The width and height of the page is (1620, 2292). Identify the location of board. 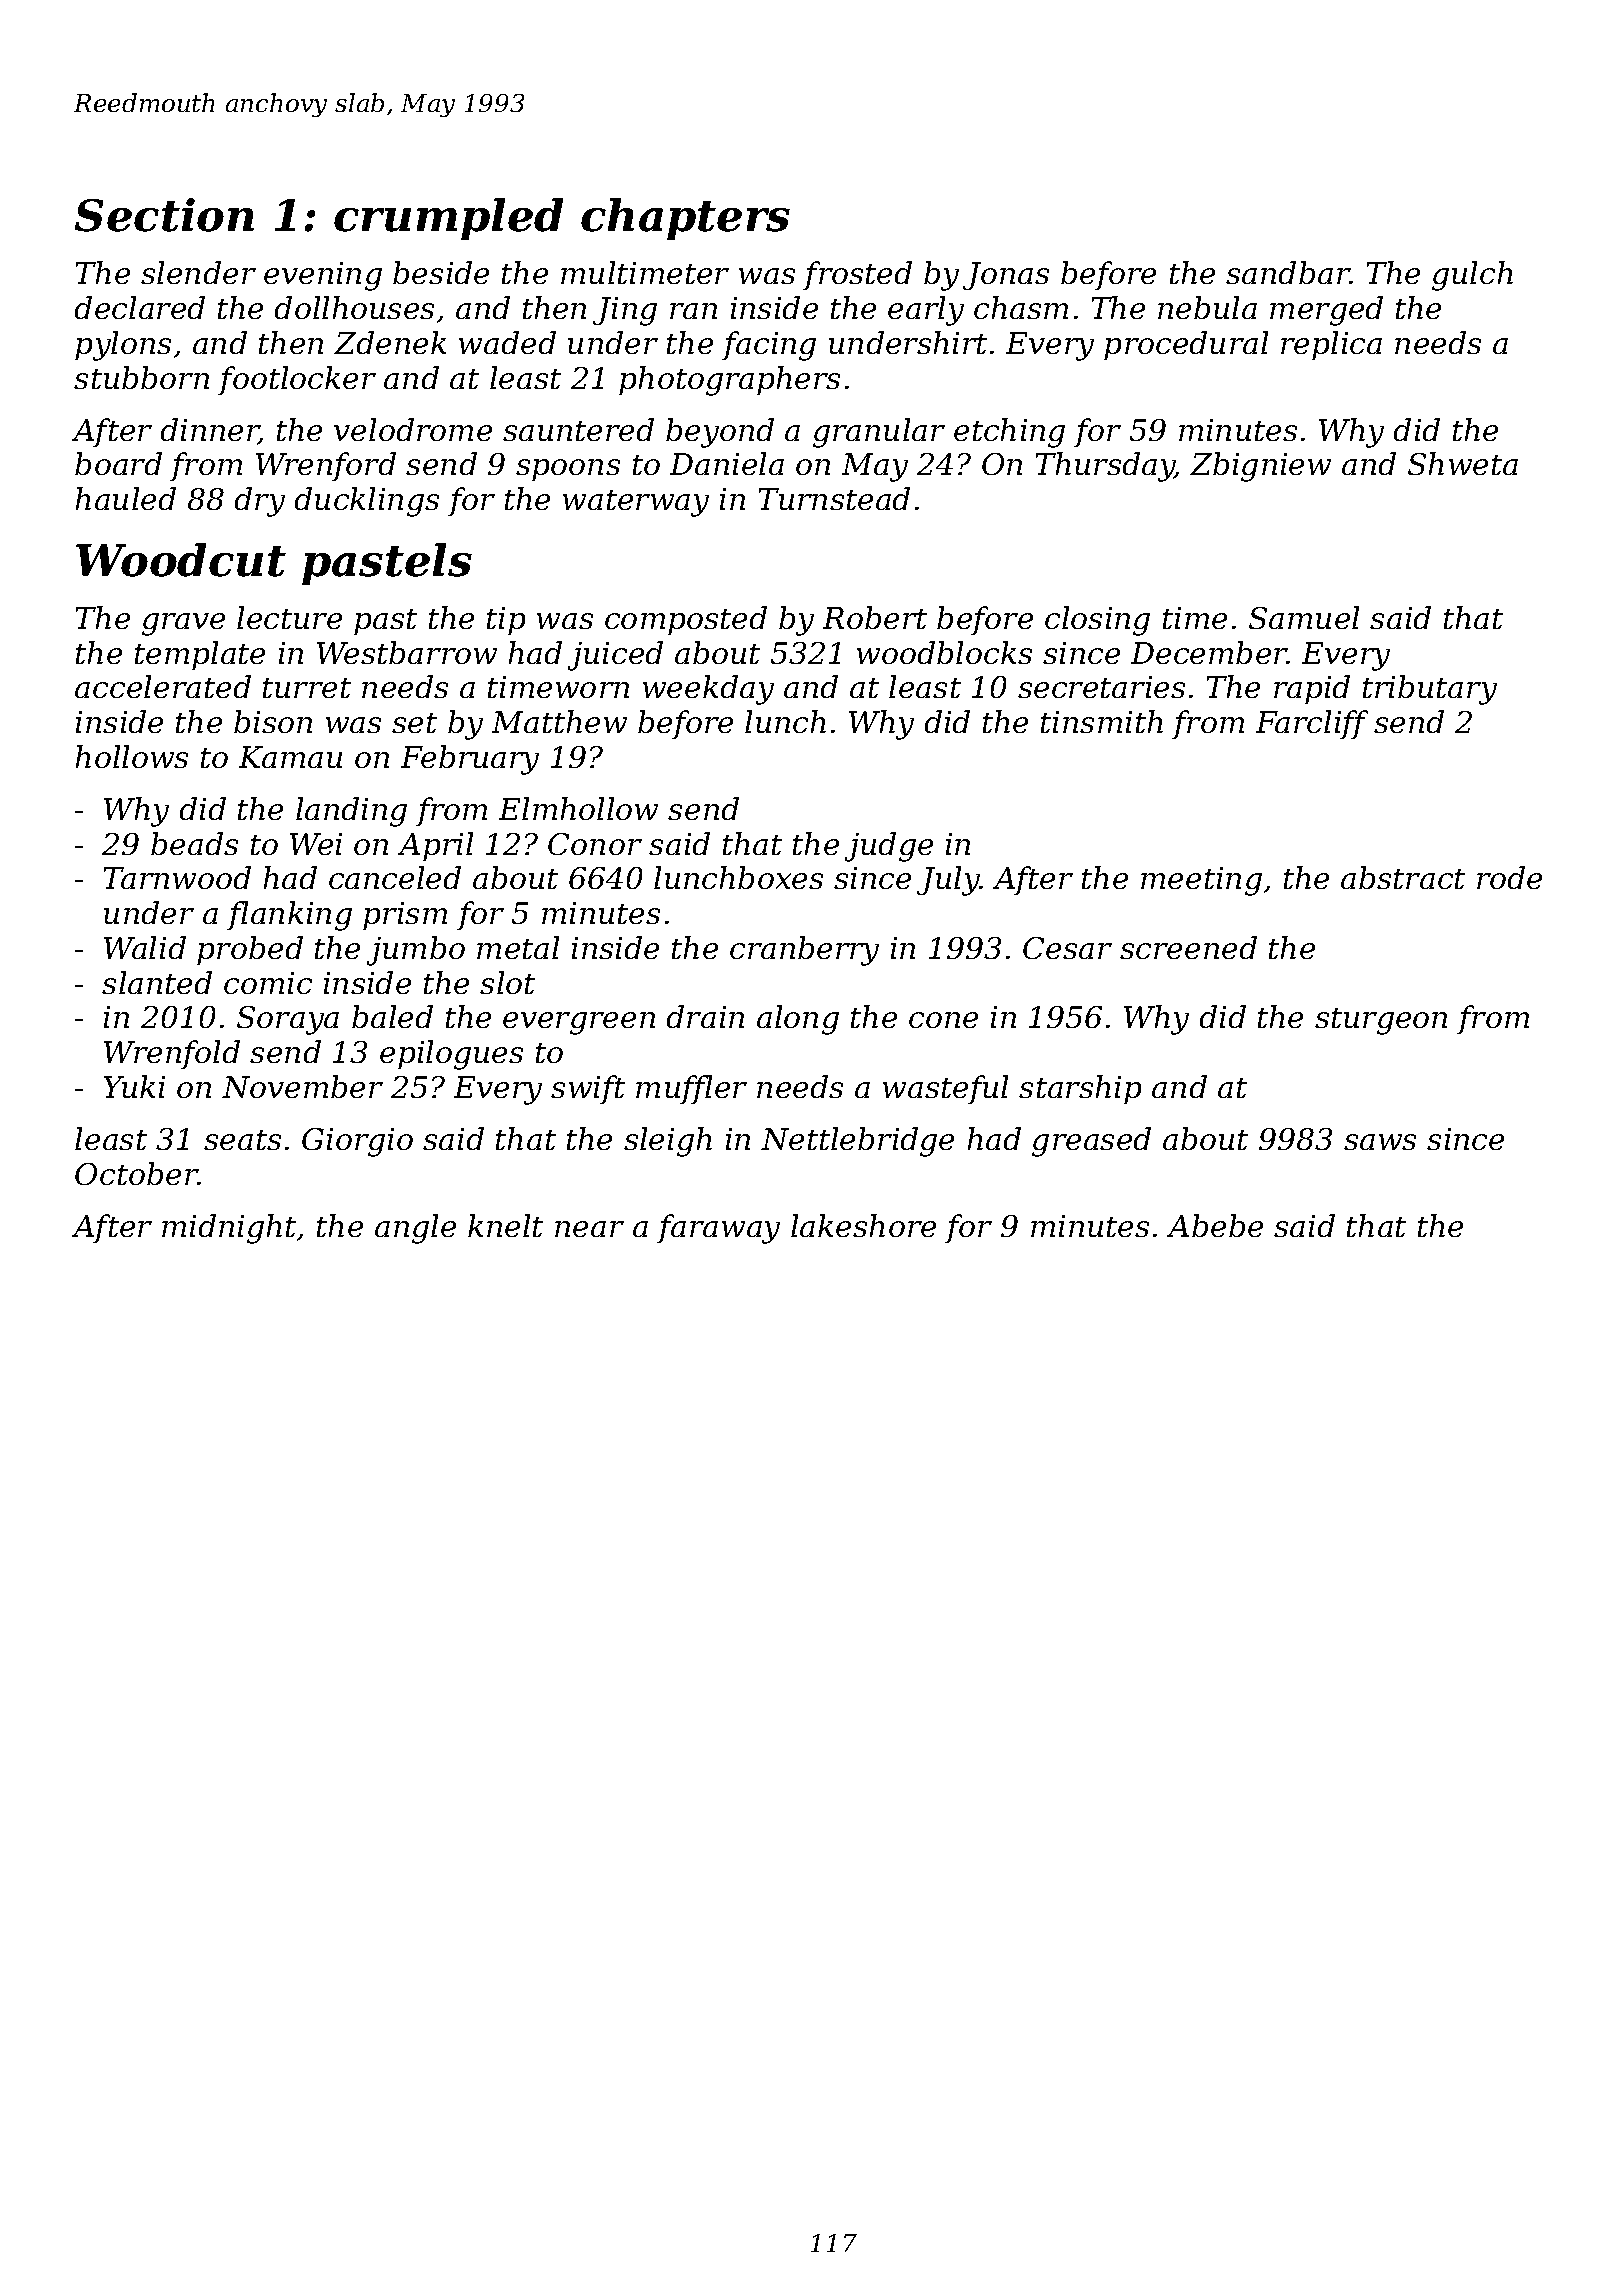
(118, 463).
